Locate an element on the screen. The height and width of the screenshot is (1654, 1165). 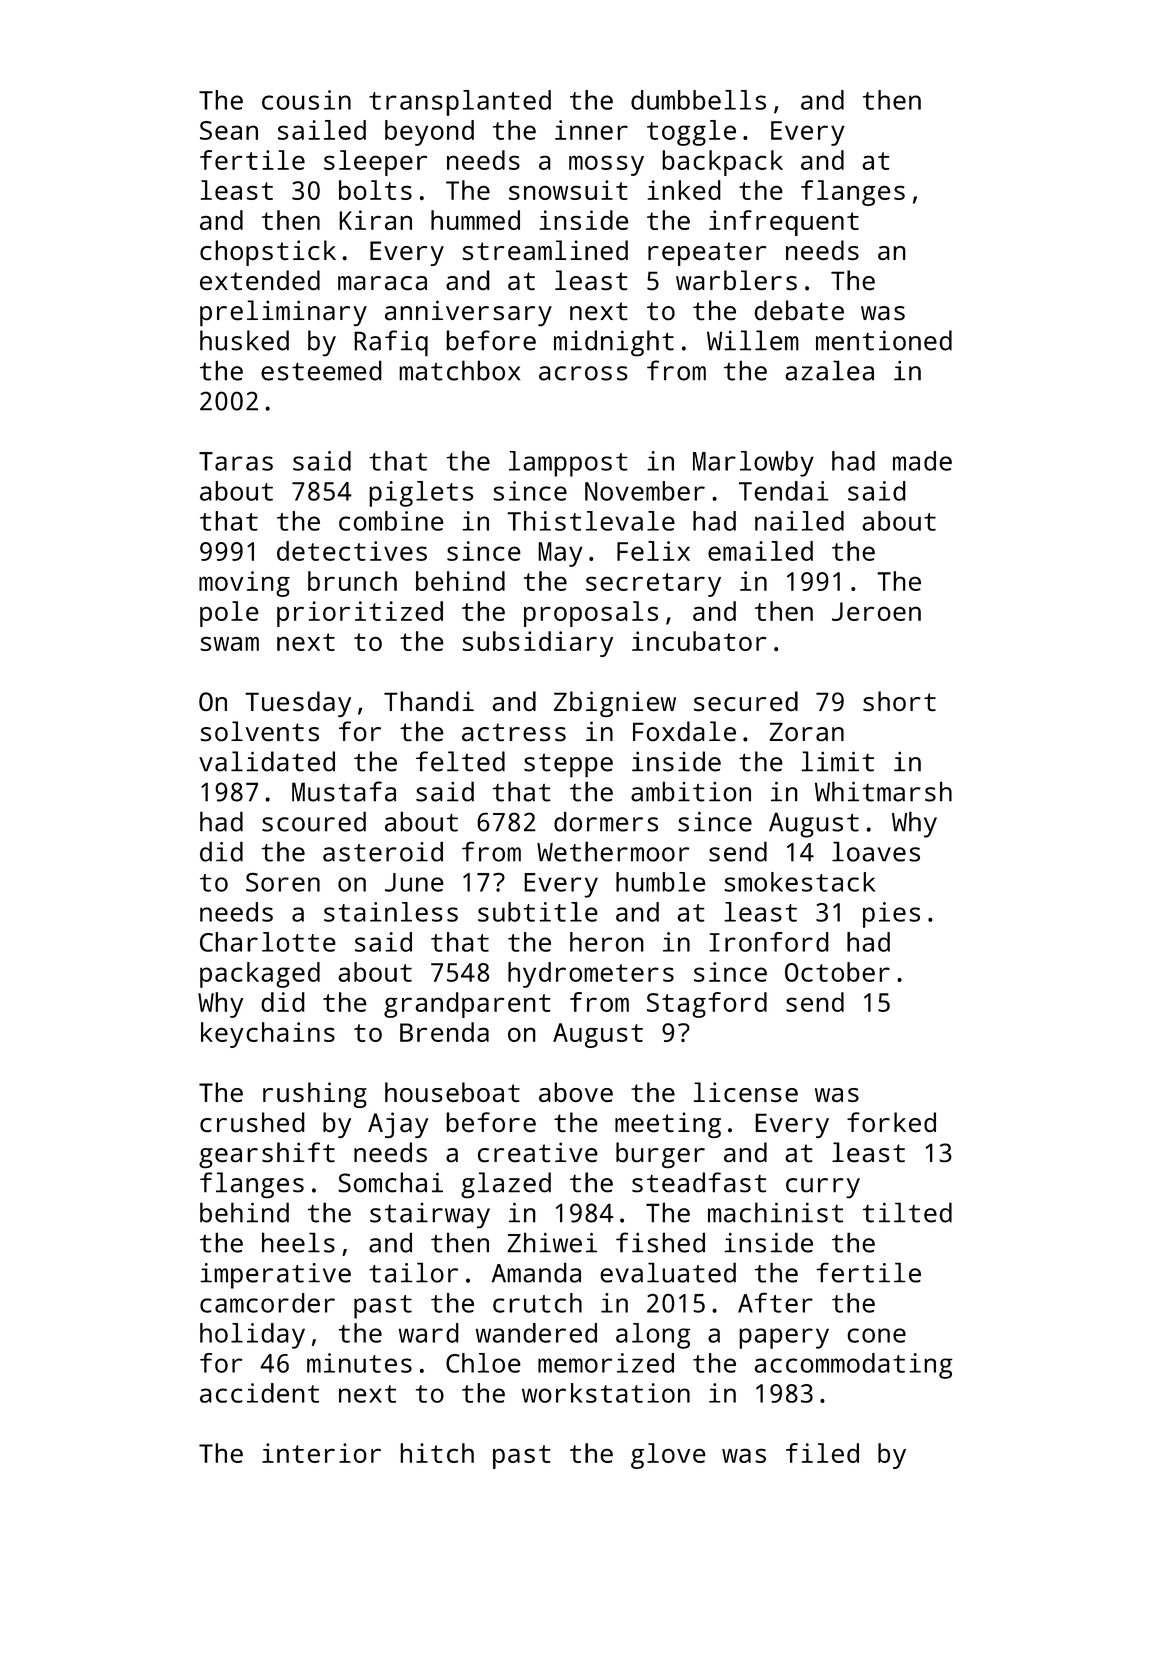
tilted is located at coordinates (907, 1212).
